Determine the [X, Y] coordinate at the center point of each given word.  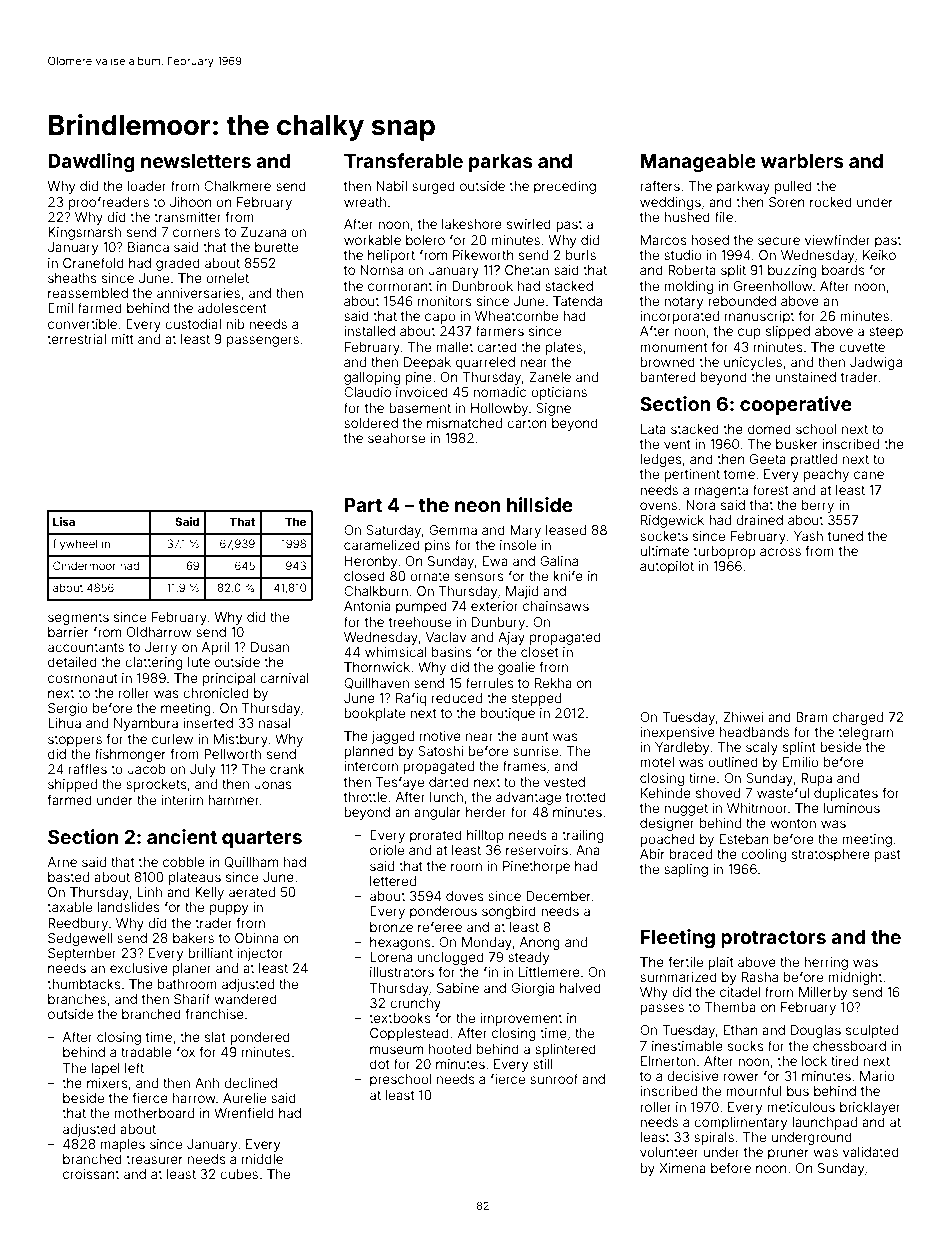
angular [437, 813]
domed [769, 429]
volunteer [669, 1152]
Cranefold [93, 262]
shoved [718, 793]
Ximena [682, 1168]
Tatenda [577, 301]
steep [886, 333]
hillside [540, 504]
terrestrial [76, 339]
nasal [274, 723]
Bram [812, 717]
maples [122, 1145]
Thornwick [377, 667]
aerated [252, 892]
